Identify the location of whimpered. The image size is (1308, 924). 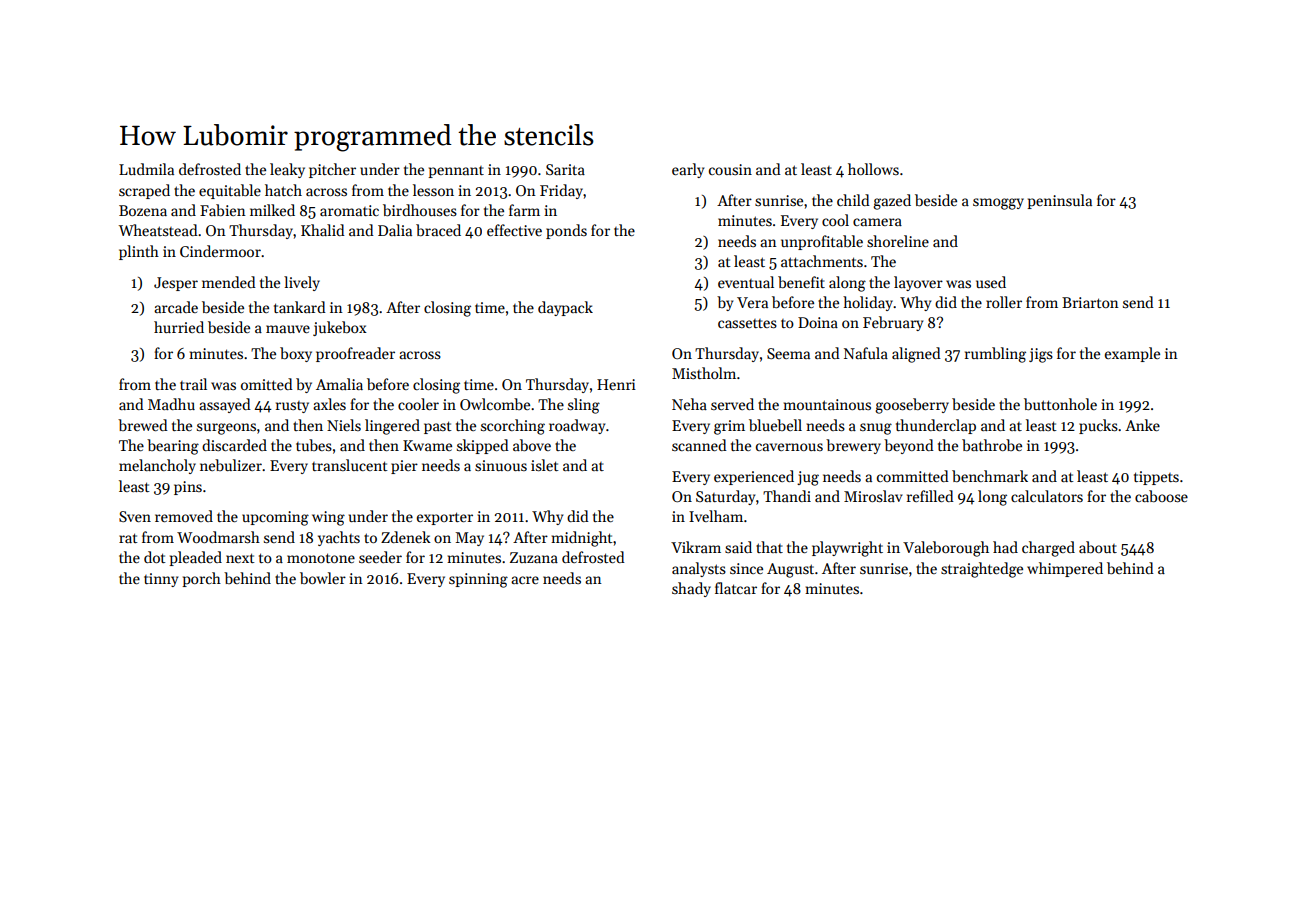
(1065, 569).
